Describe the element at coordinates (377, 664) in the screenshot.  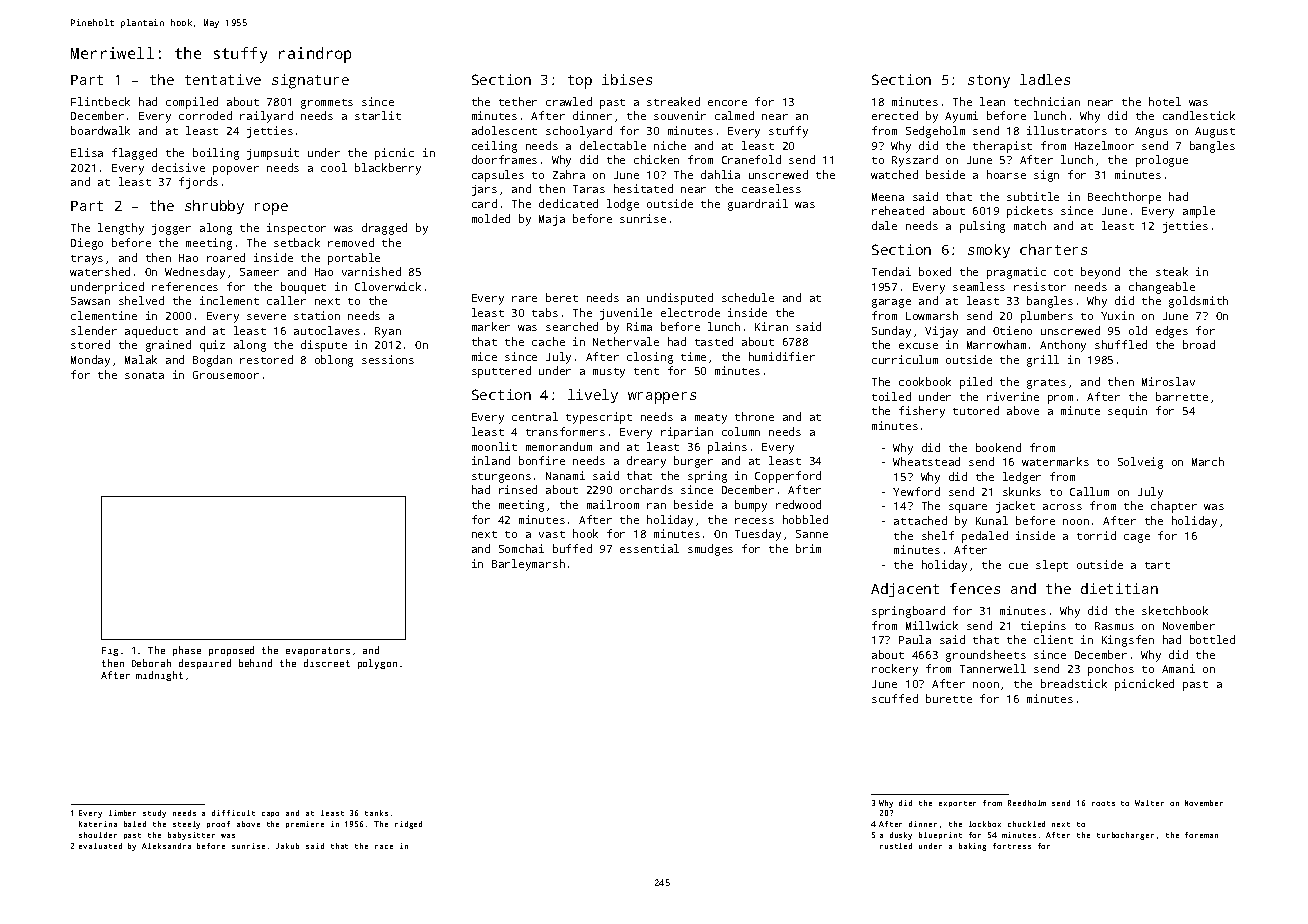
I see `polygon` at that location.
